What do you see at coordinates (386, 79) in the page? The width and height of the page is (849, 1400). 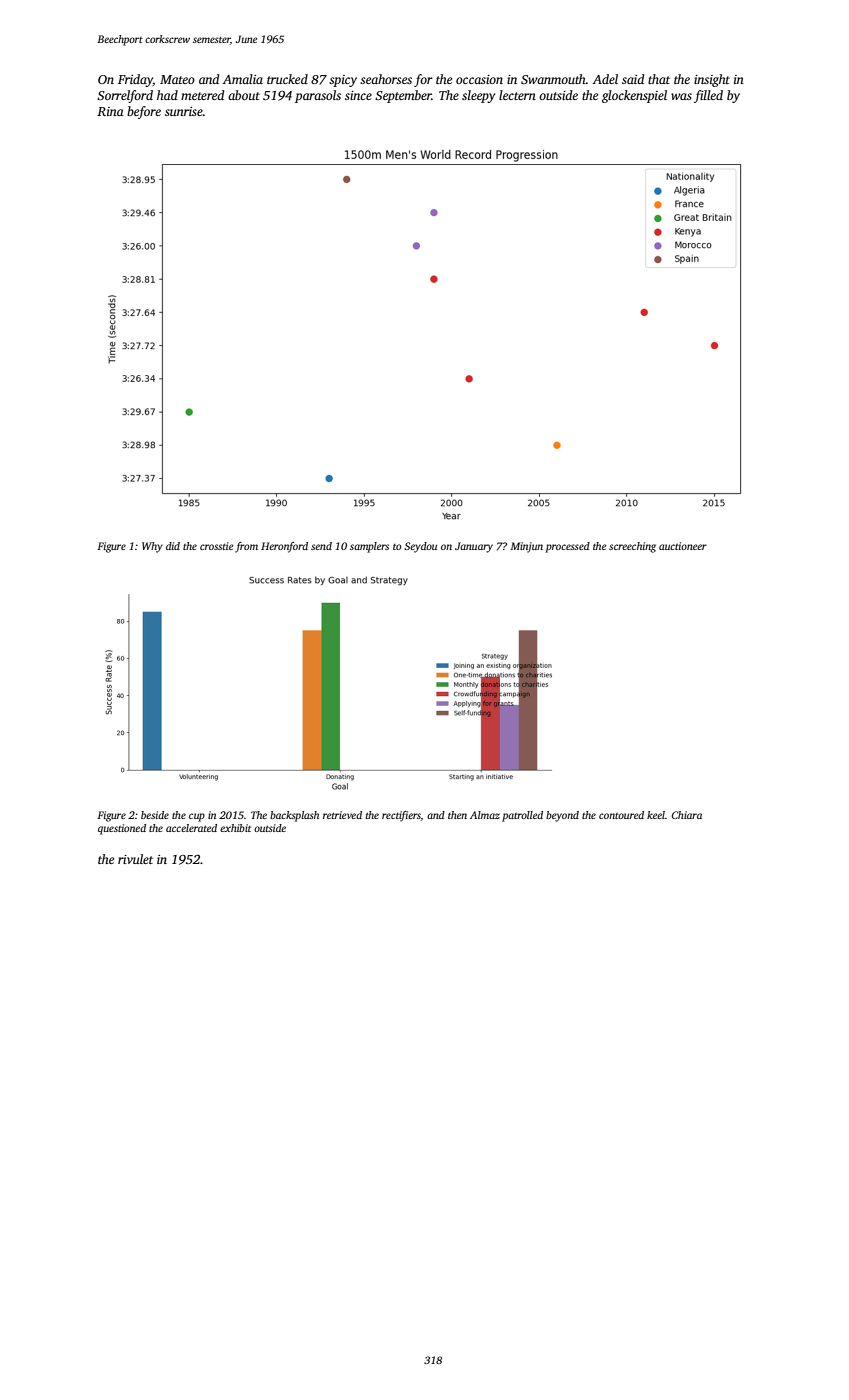 I see `seahorses` at bounding box center [386, 79].
